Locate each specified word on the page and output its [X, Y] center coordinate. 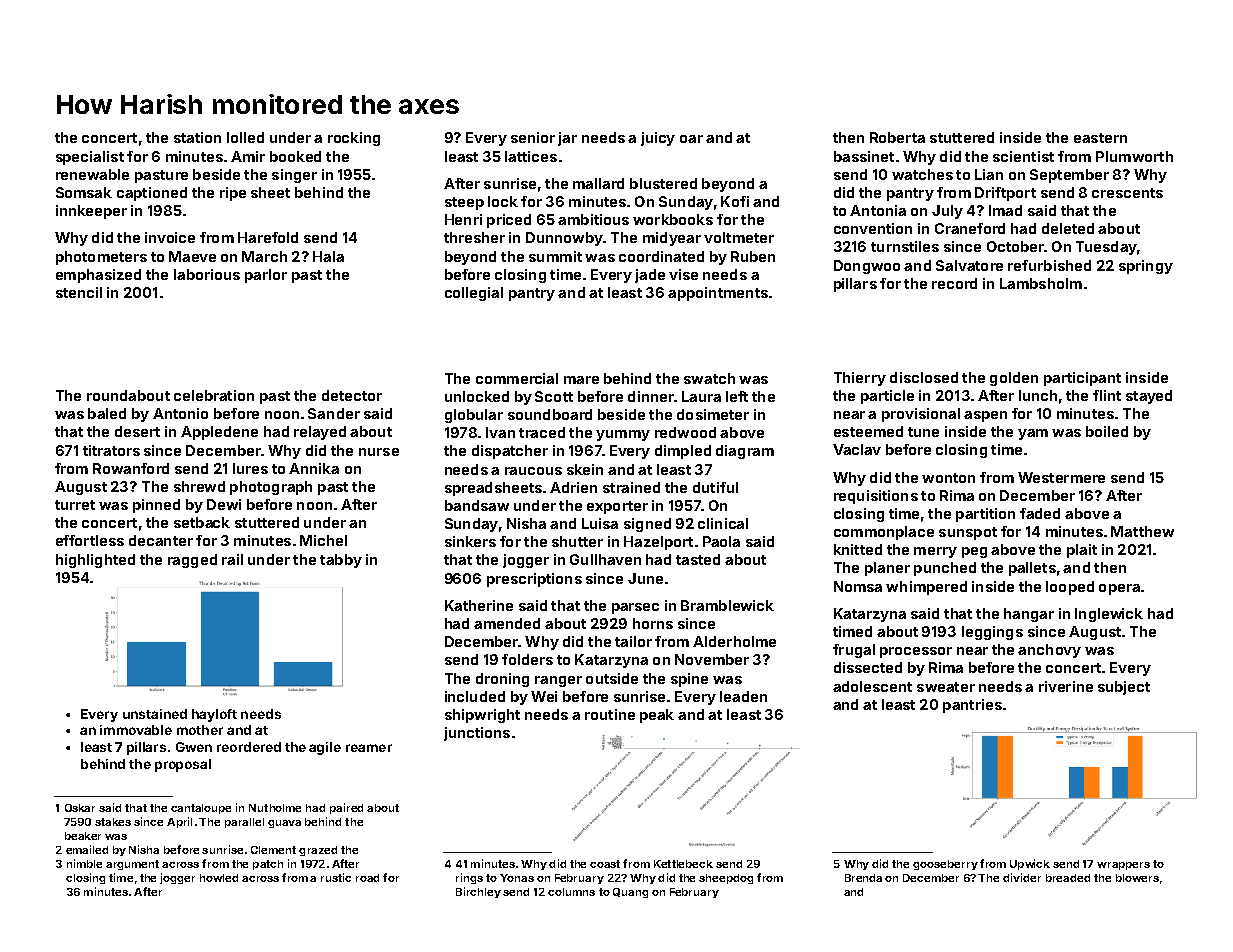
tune [923, 432]
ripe [233, 194]
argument [132, 865]
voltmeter [739, 237]
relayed [320, 433]
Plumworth [1134, 156]
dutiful [715, 487]
